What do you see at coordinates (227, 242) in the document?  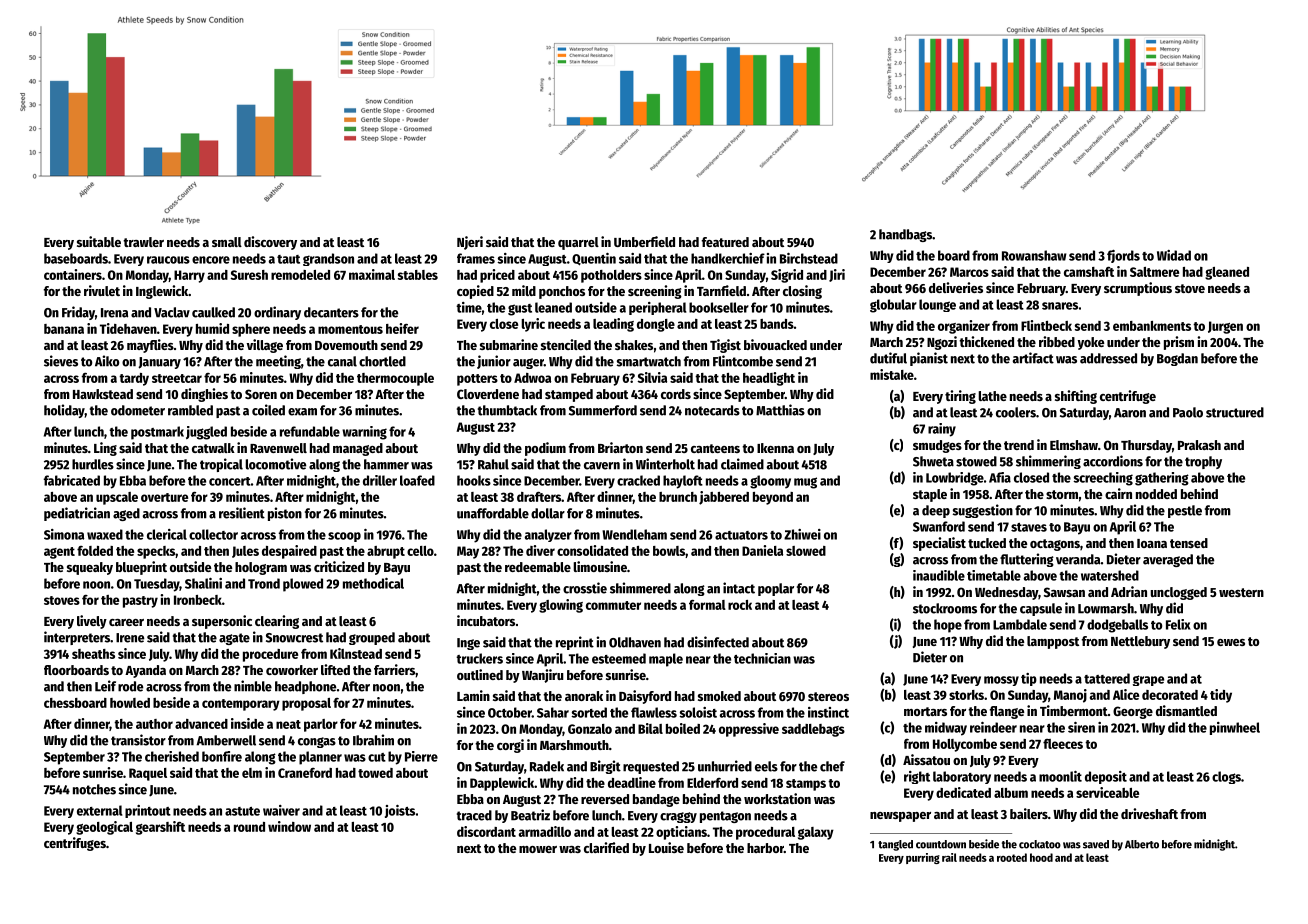 I see `small` at bounding box center [227, 242].
